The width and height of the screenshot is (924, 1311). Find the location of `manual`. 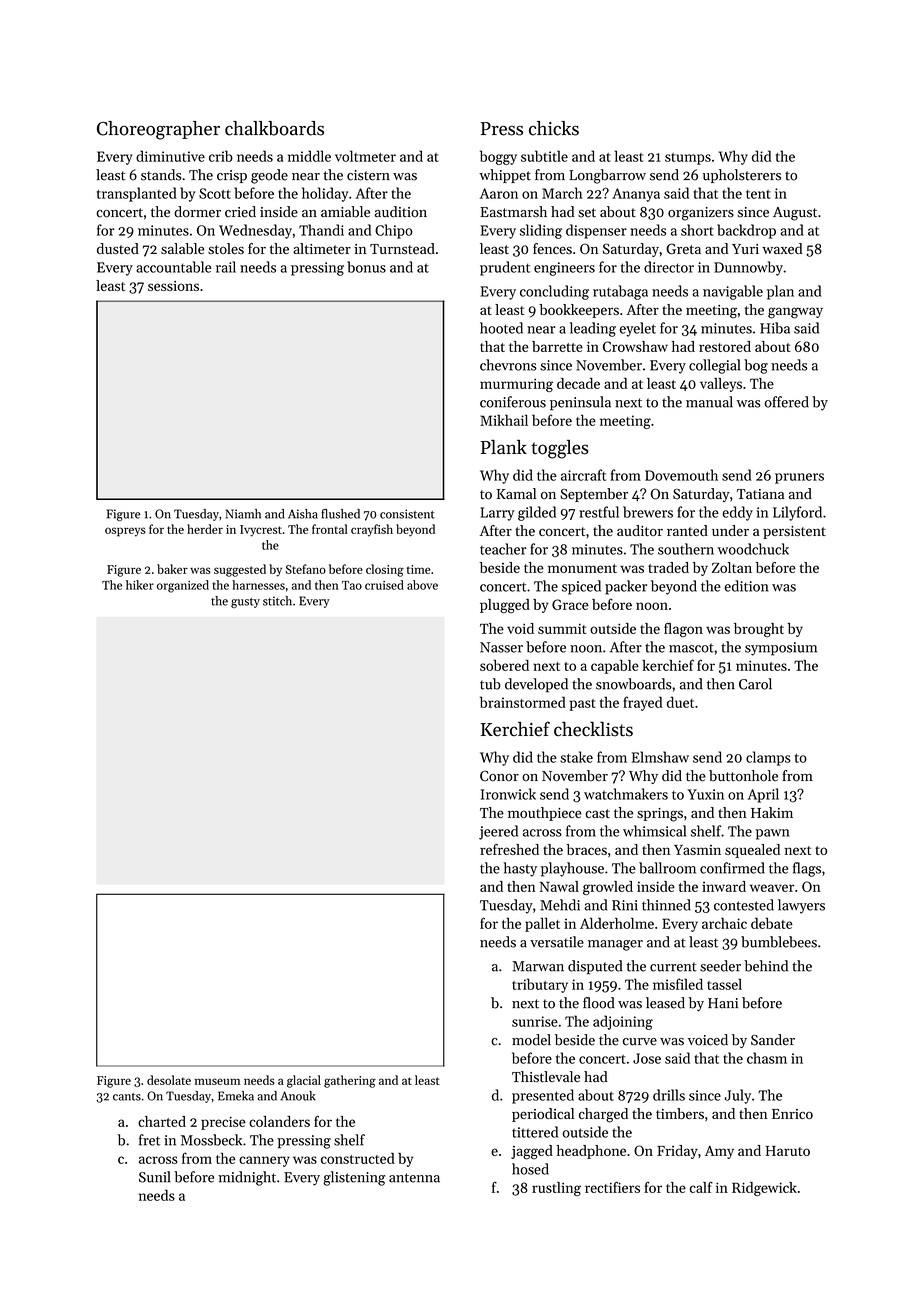

manual is located at coordinates (709, 402).
